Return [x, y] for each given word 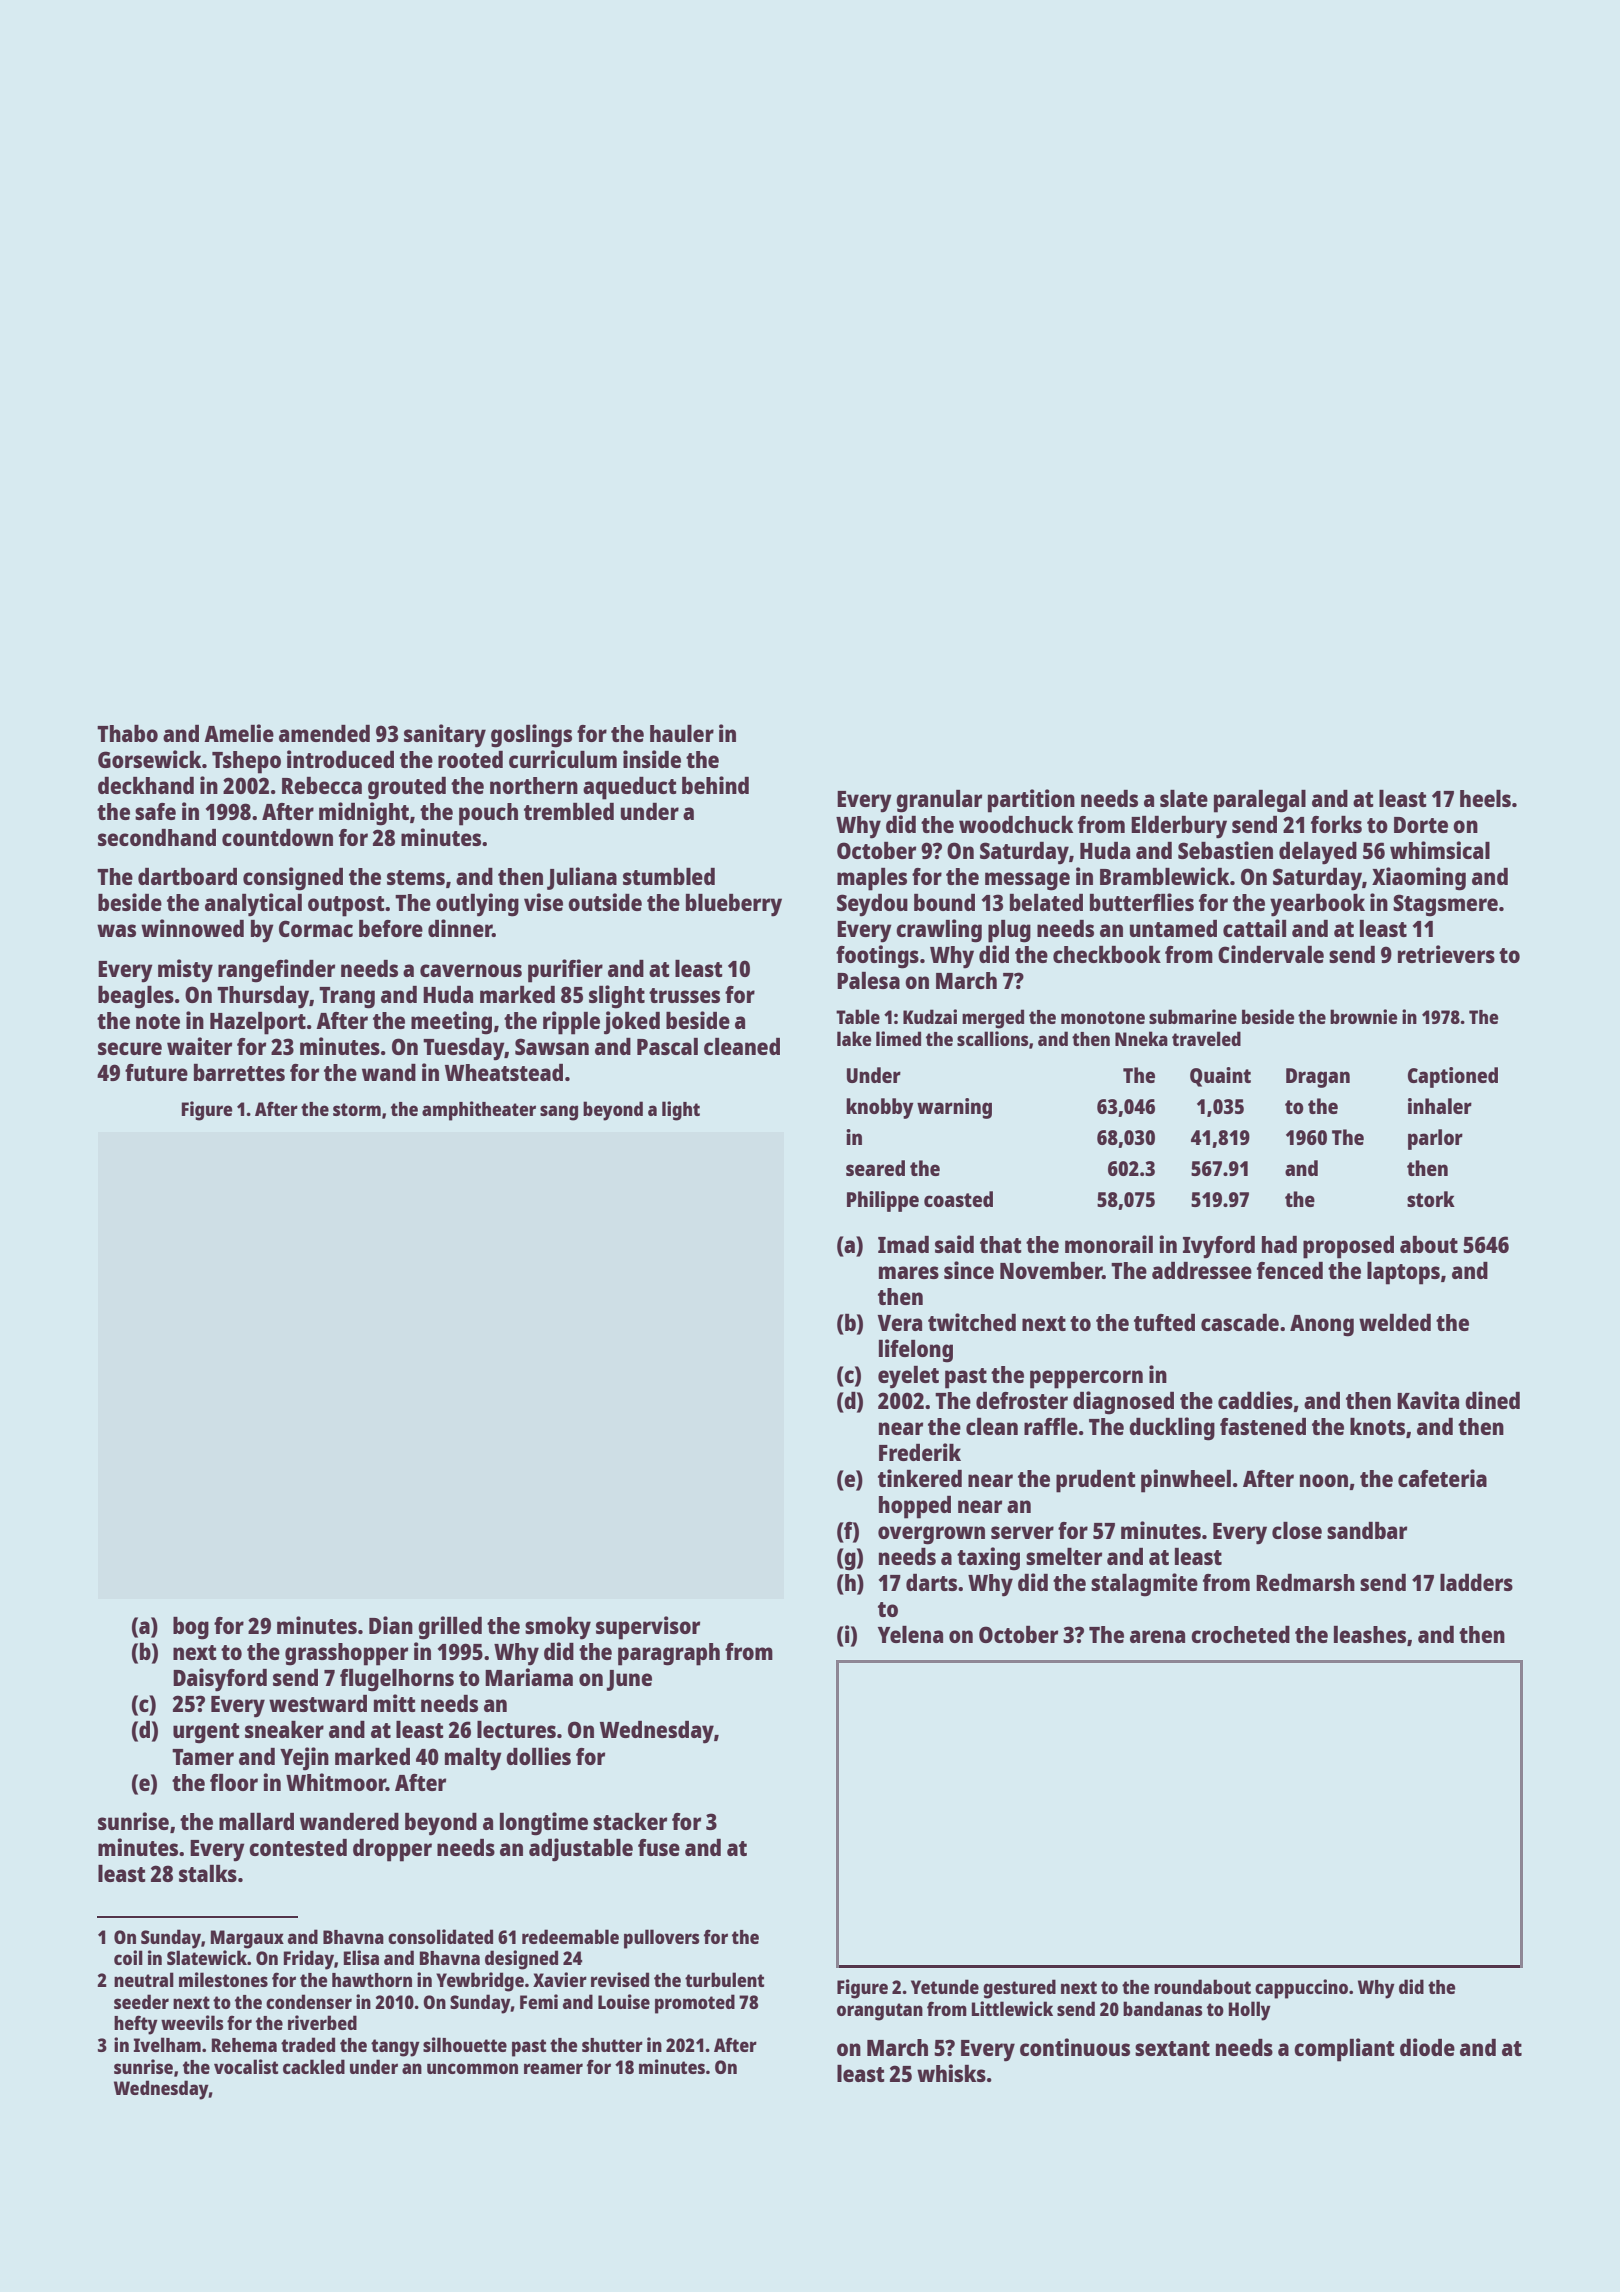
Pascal [667, 1046]
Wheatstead [504, 1072]
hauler [682, 733]
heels [1485, 798]
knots [1377, 1426]
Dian [391, 1625]
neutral [144, 1979]
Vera [899, 1323]
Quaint [1220, 1077]
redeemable [570, 1936]
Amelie [239, 733]
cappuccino [1301, 1989]
